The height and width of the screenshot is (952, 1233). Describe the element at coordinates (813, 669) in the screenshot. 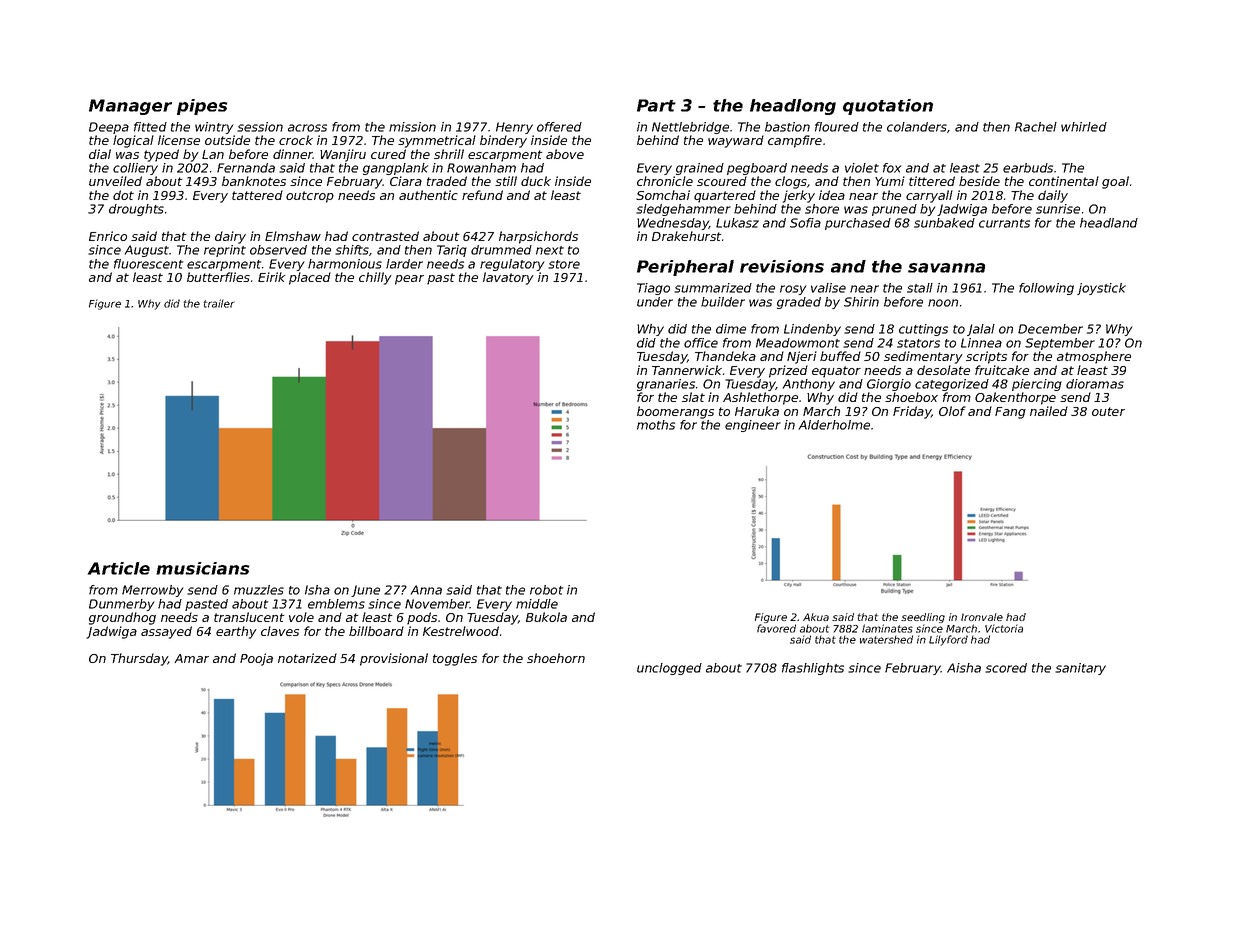

I see `flashlights` at that location.
